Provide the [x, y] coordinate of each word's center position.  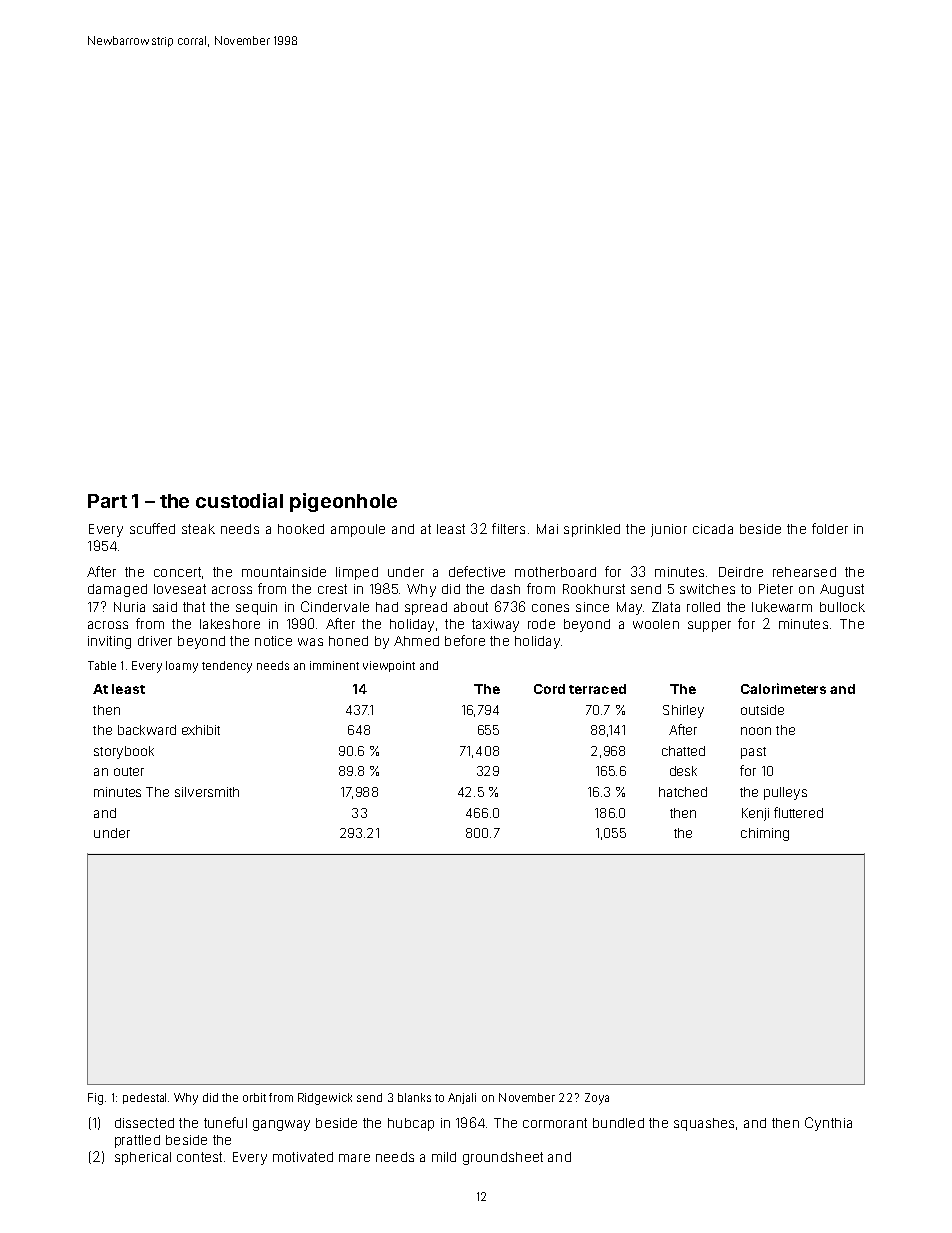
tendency [227, 667]
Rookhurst [594, 589]
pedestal [144, 1098]
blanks [414, 1097]
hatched [683, 792]
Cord [549, 689]
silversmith [207, 792]
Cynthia [828, 1124]
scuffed [152, 528]
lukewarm [782, 607]
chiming [765, 834]
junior [669, 530]
